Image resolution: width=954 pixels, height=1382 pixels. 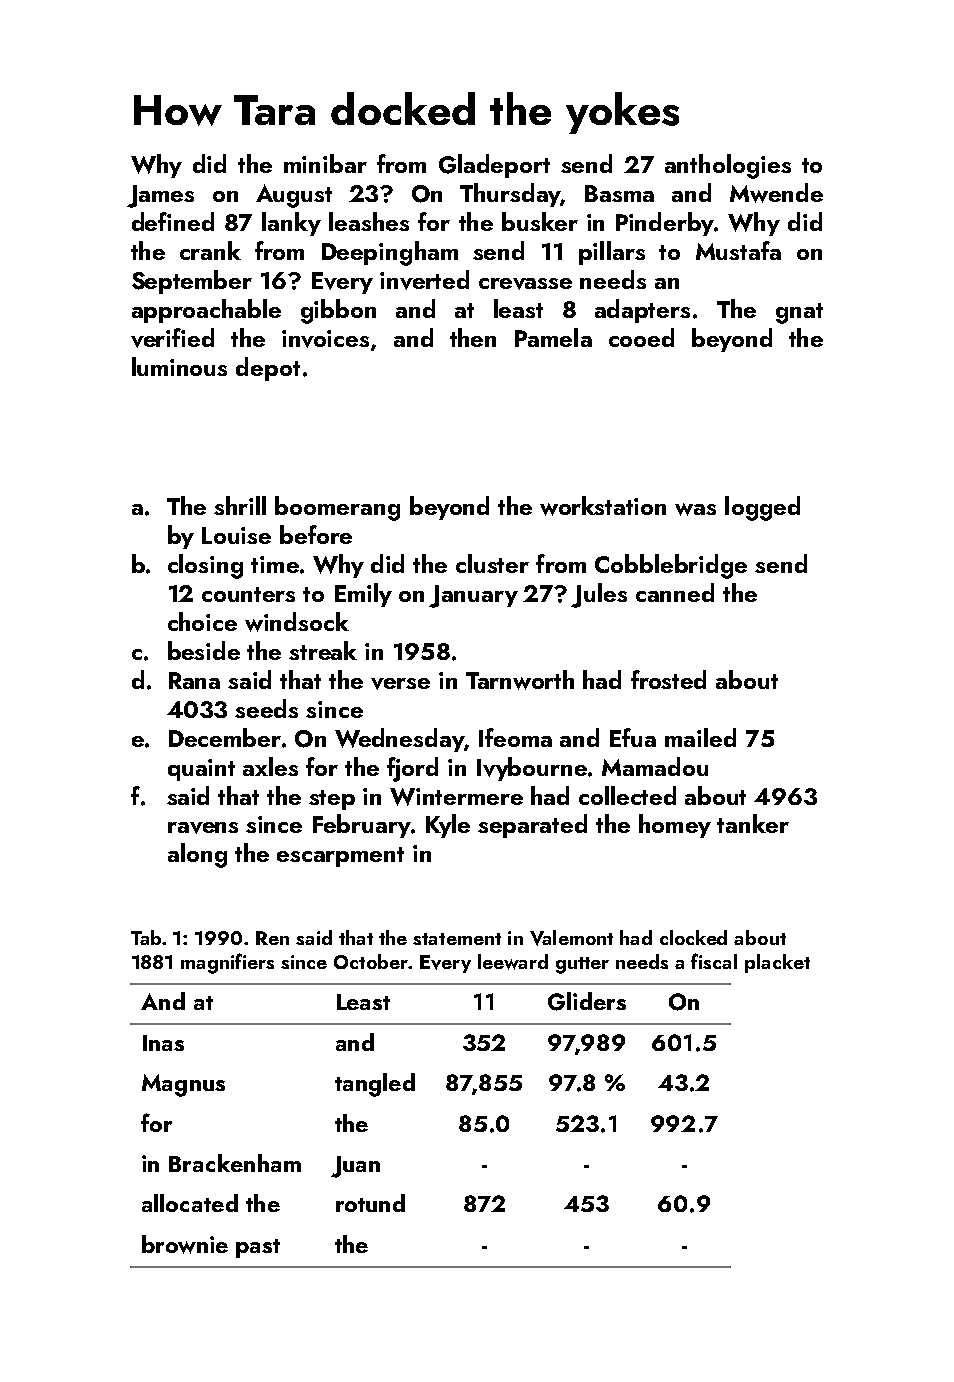 What do you see at coordinates (633, 737) in the image?
I see `Efua` at bounding box center [633, 737].
